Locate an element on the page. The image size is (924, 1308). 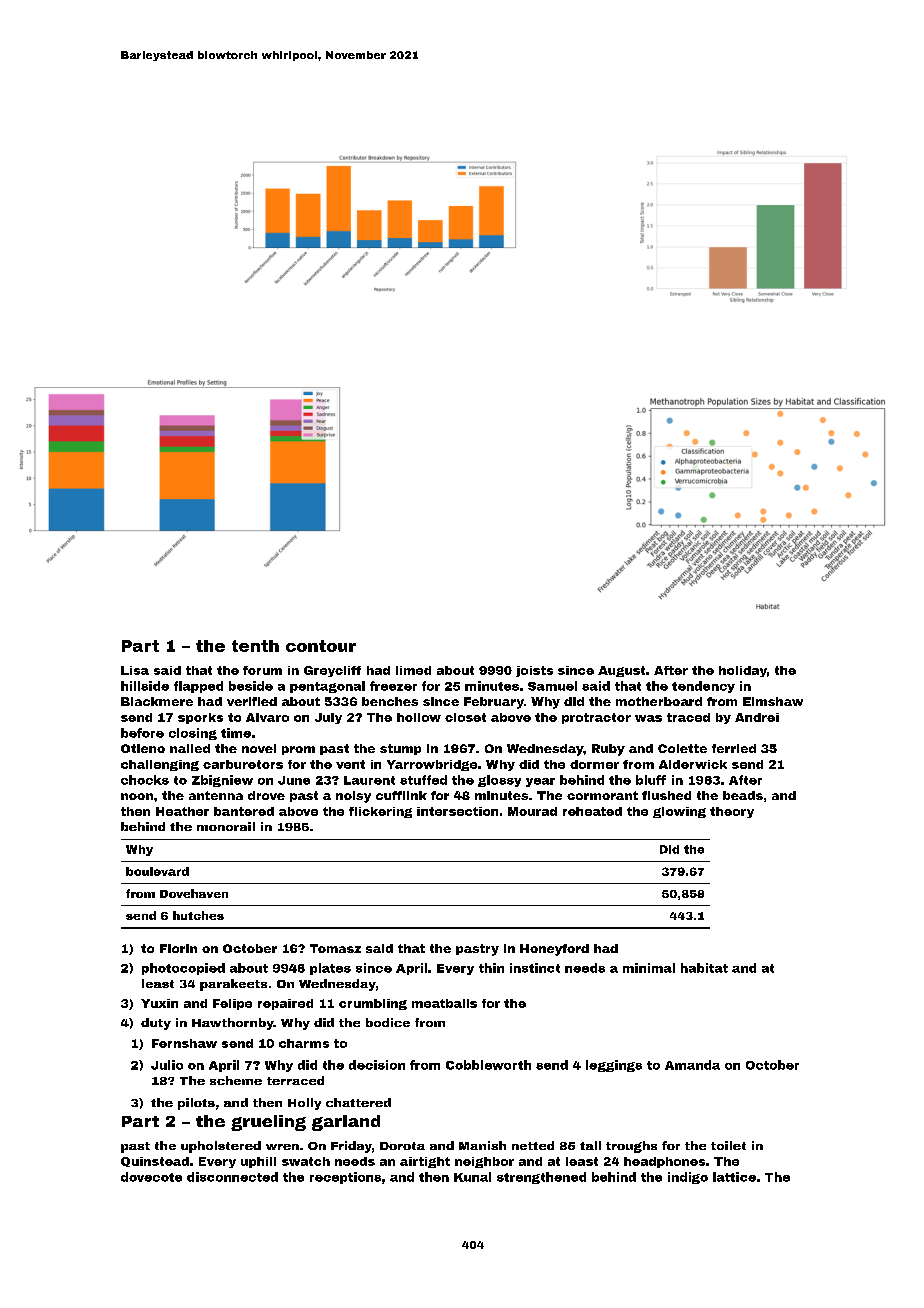
Yuxin is located at coordinates (159, 1003).
